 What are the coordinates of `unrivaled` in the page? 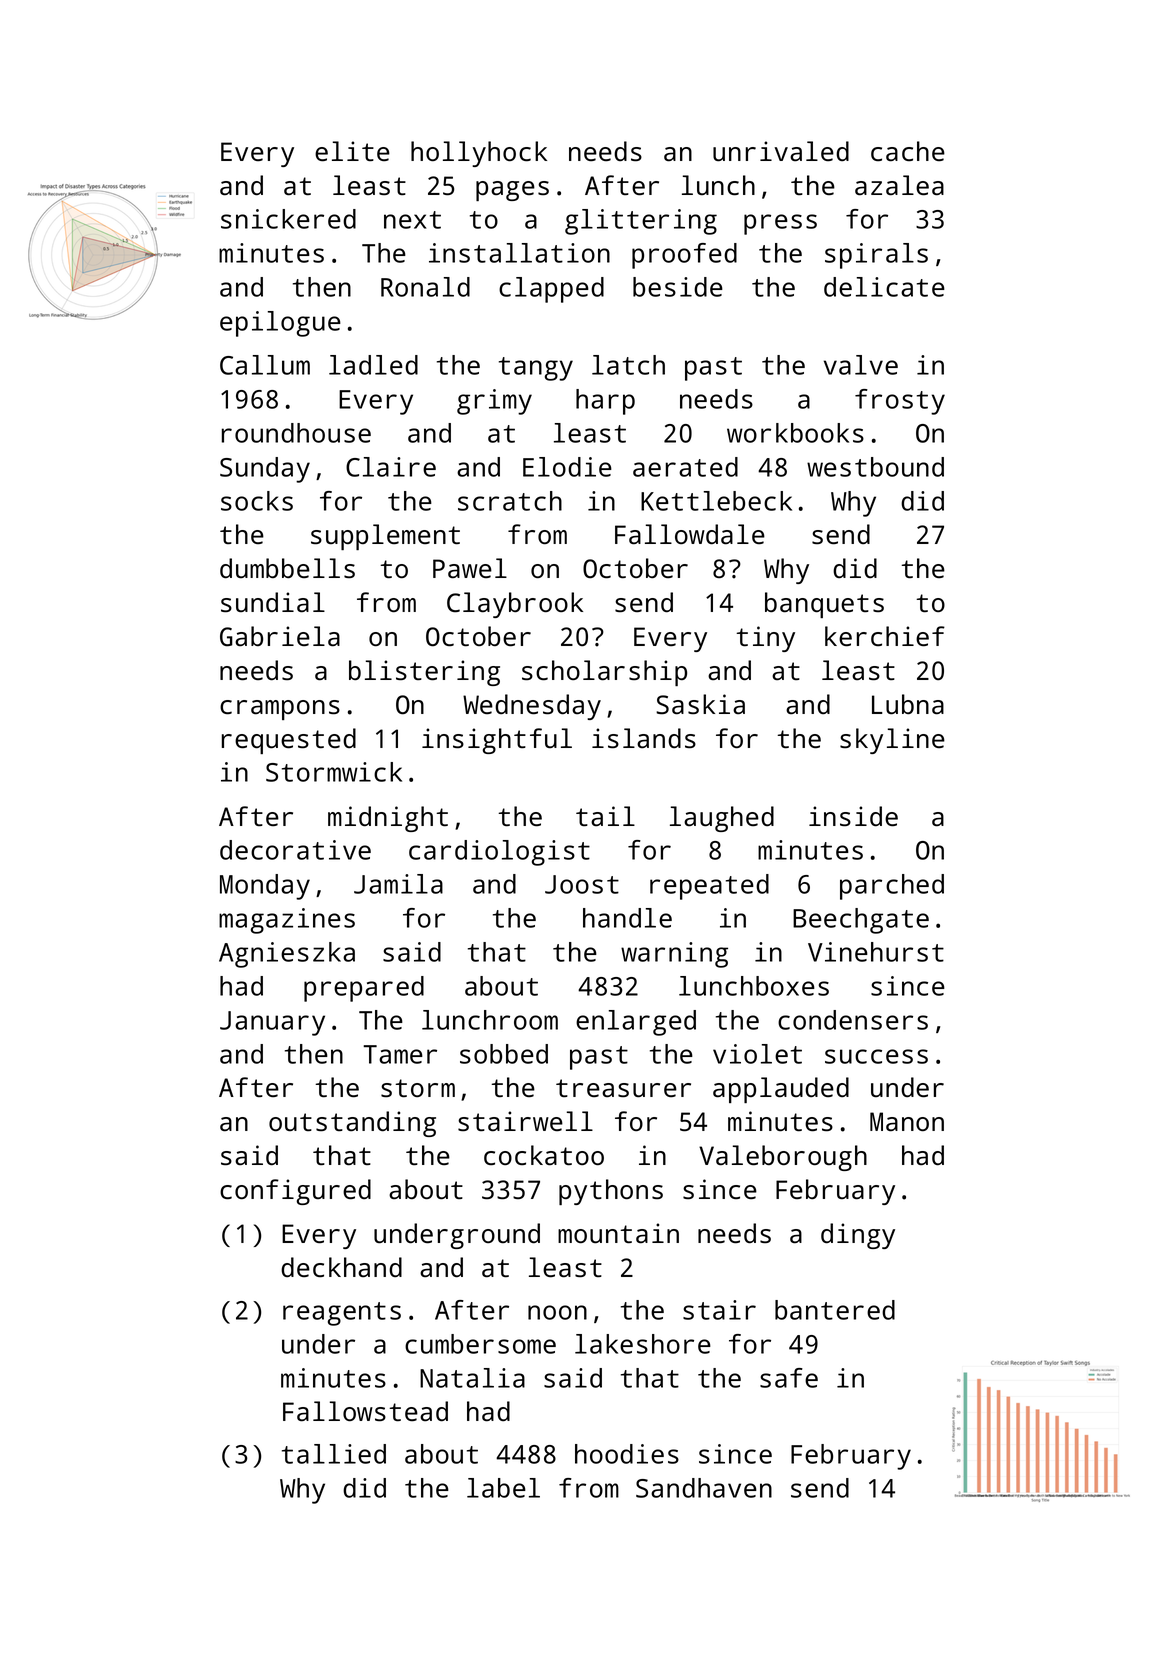 It's located at (781, 151).
